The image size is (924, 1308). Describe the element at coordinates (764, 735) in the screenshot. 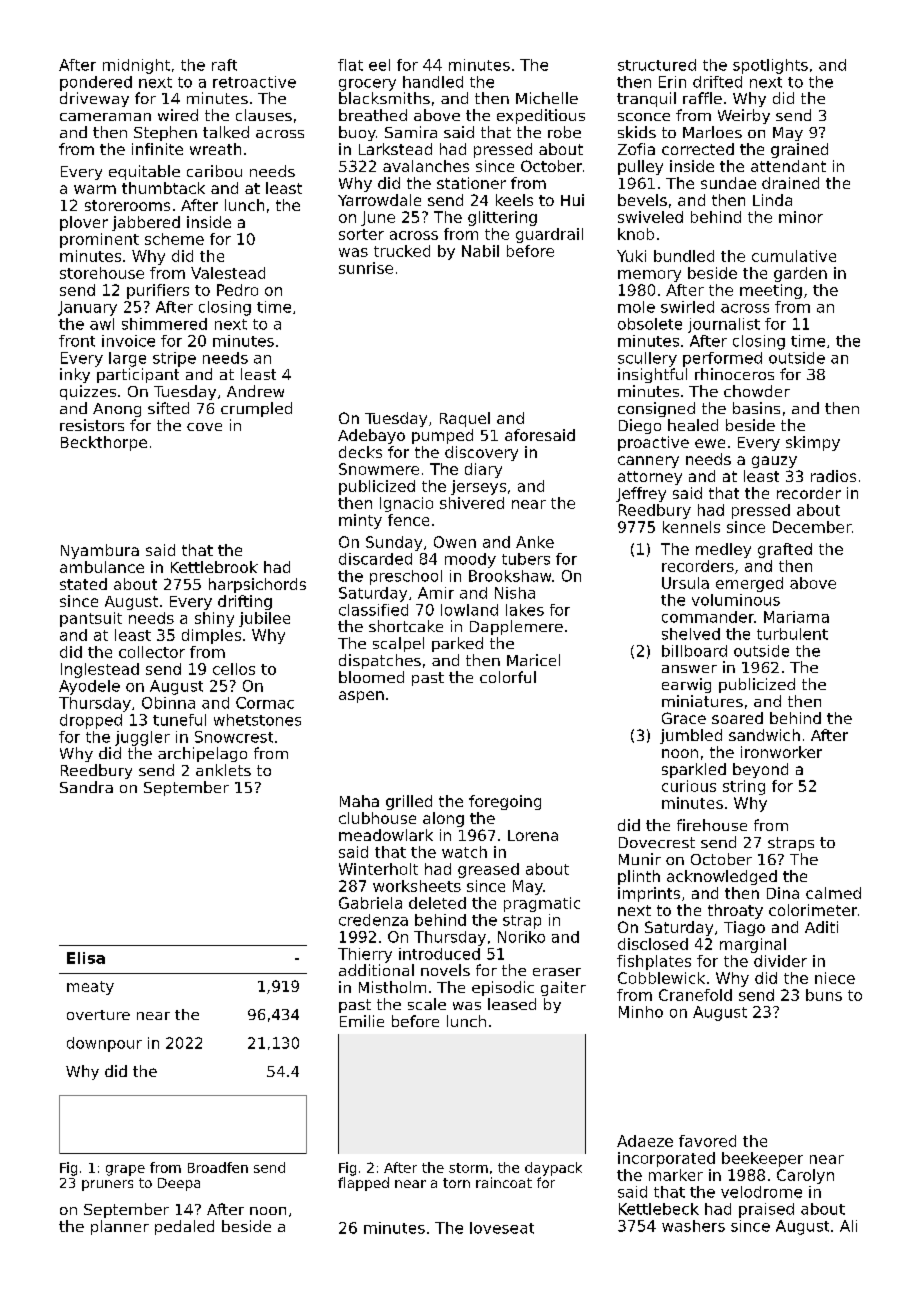

I see `sandwich` at that location.
